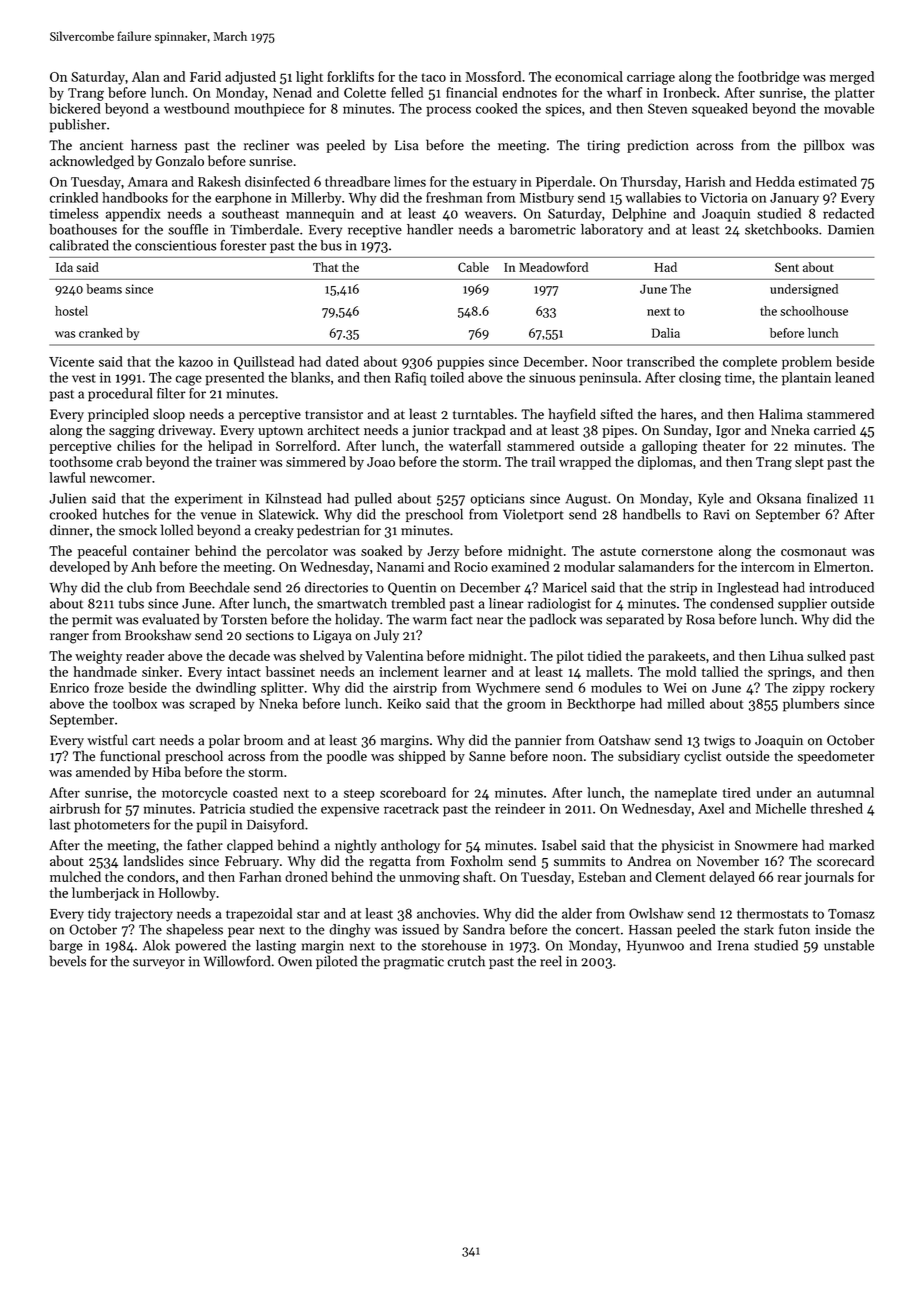  Describe the element at coordinates (526, 706) in the screenshot. I see `groom` at that location.
